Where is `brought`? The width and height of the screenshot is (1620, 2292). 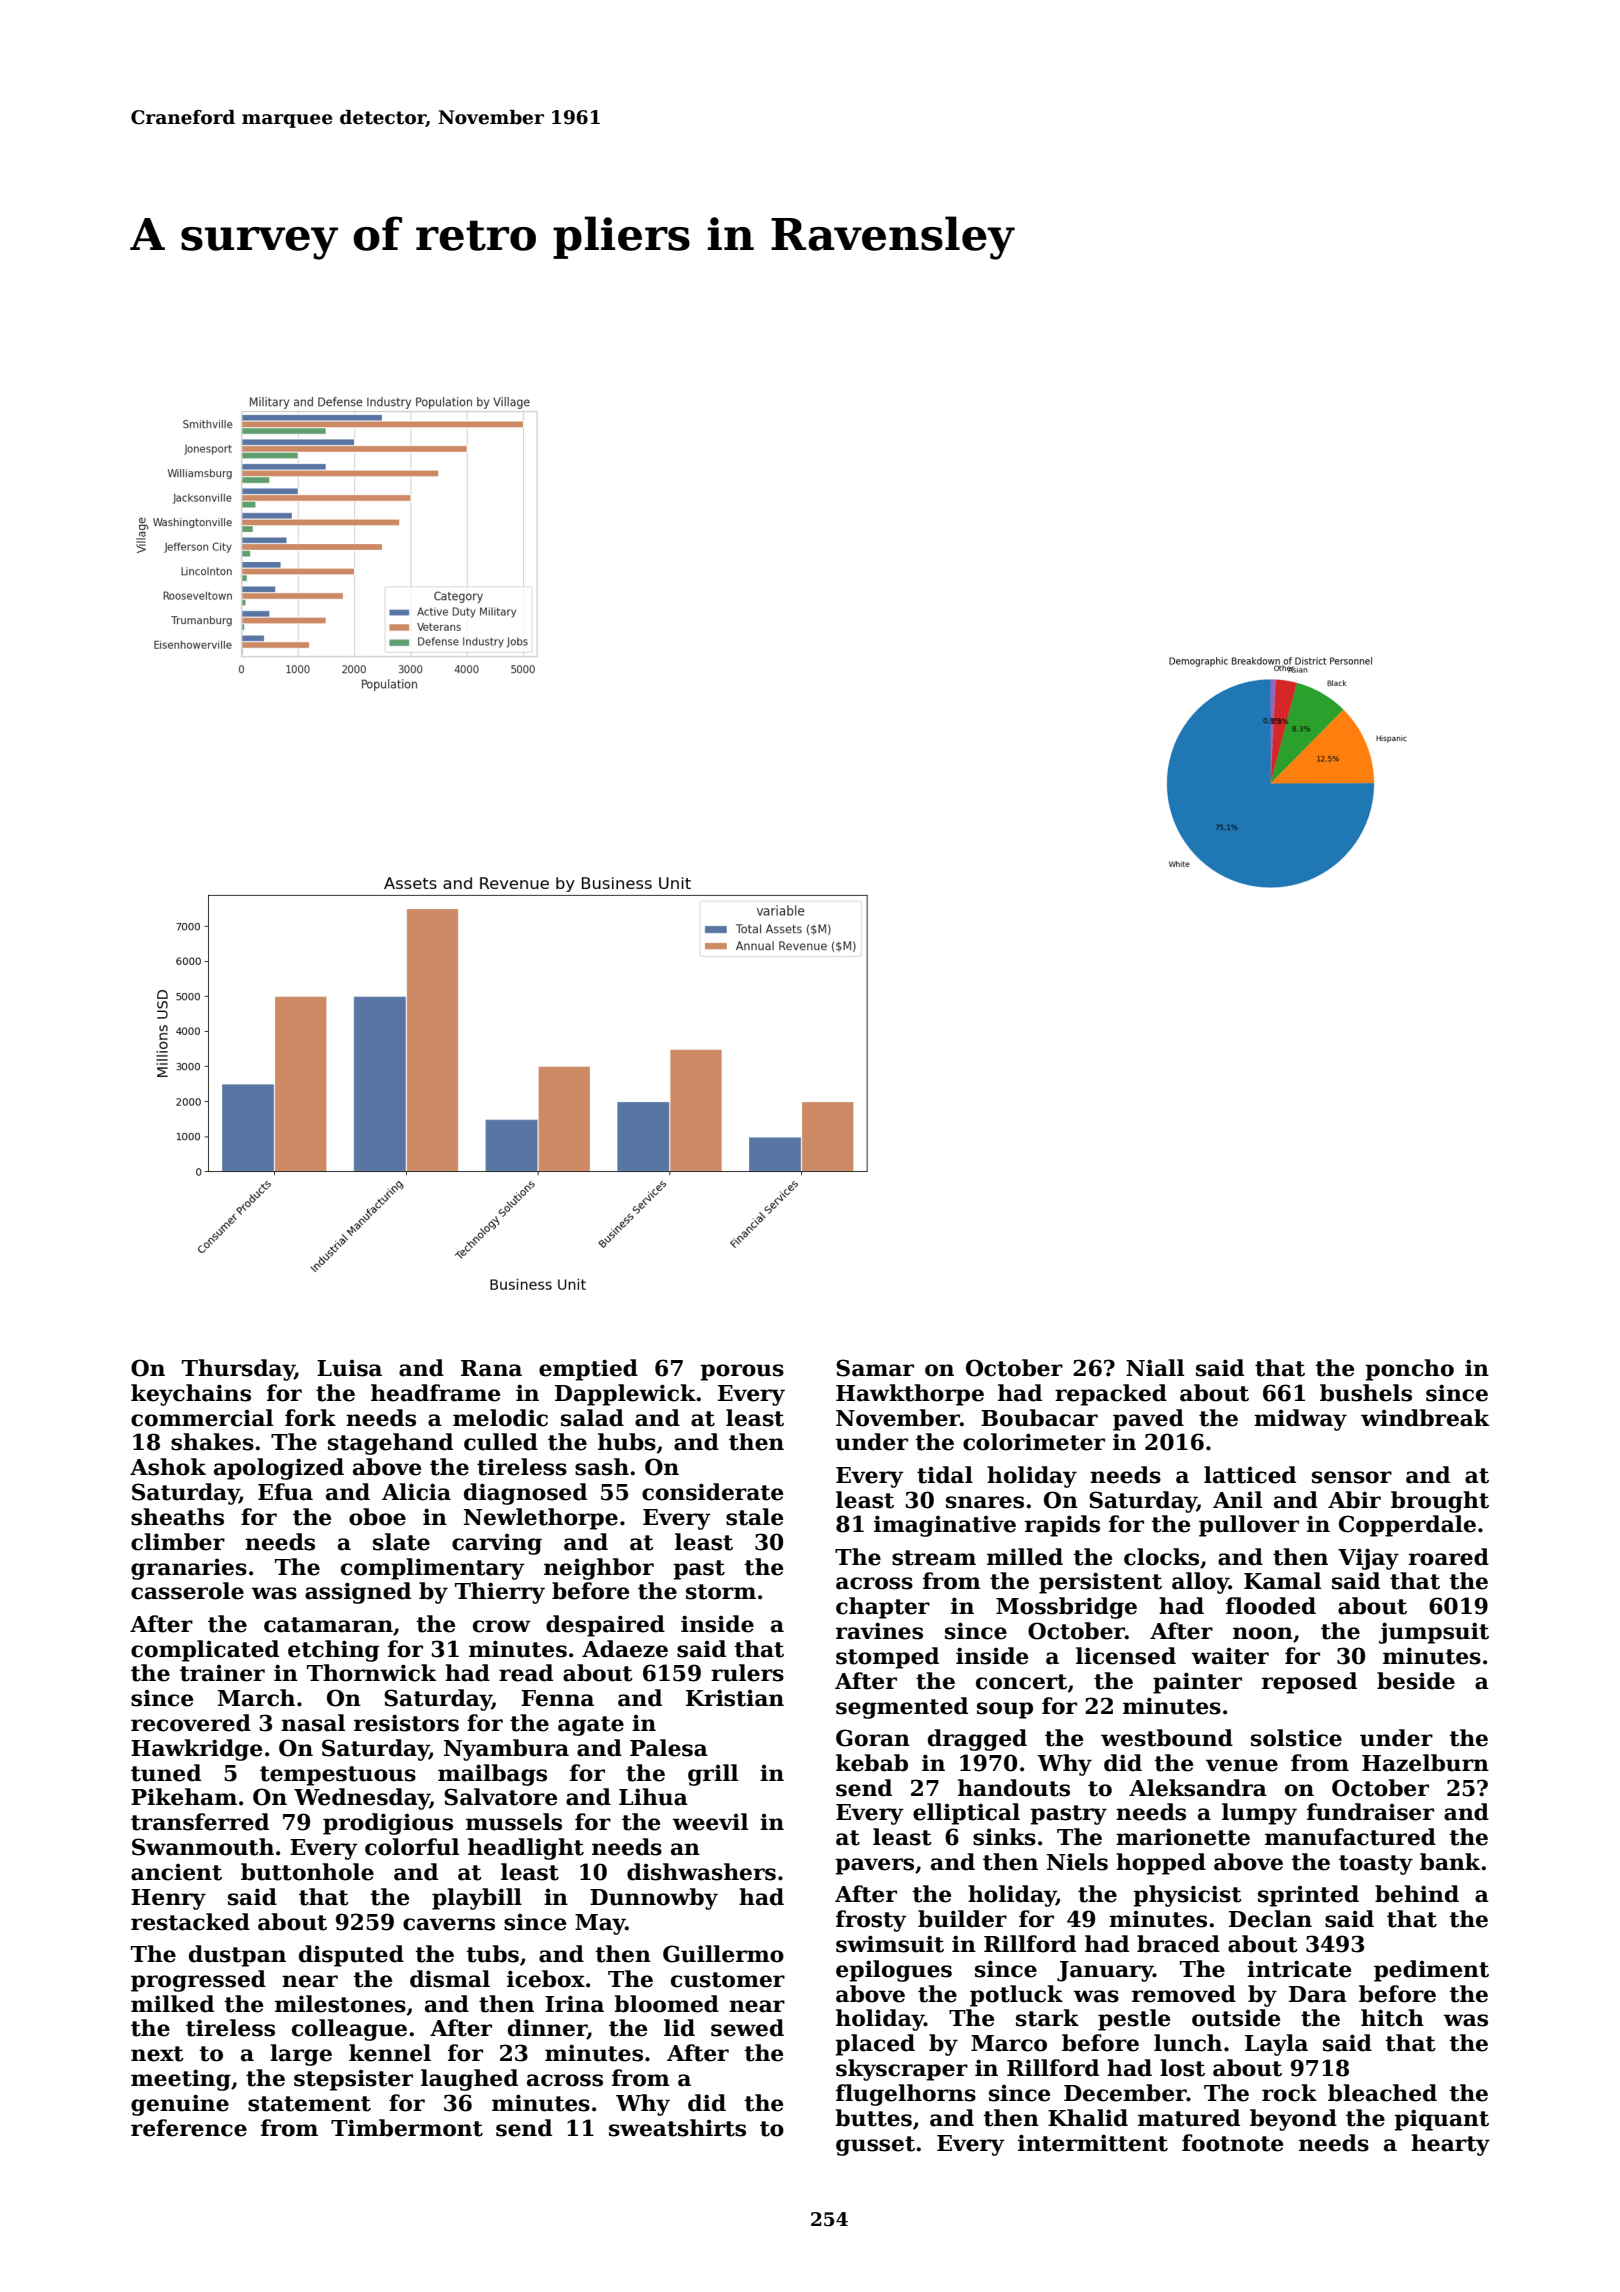
brought is located at coordinates (1440, 1502).
